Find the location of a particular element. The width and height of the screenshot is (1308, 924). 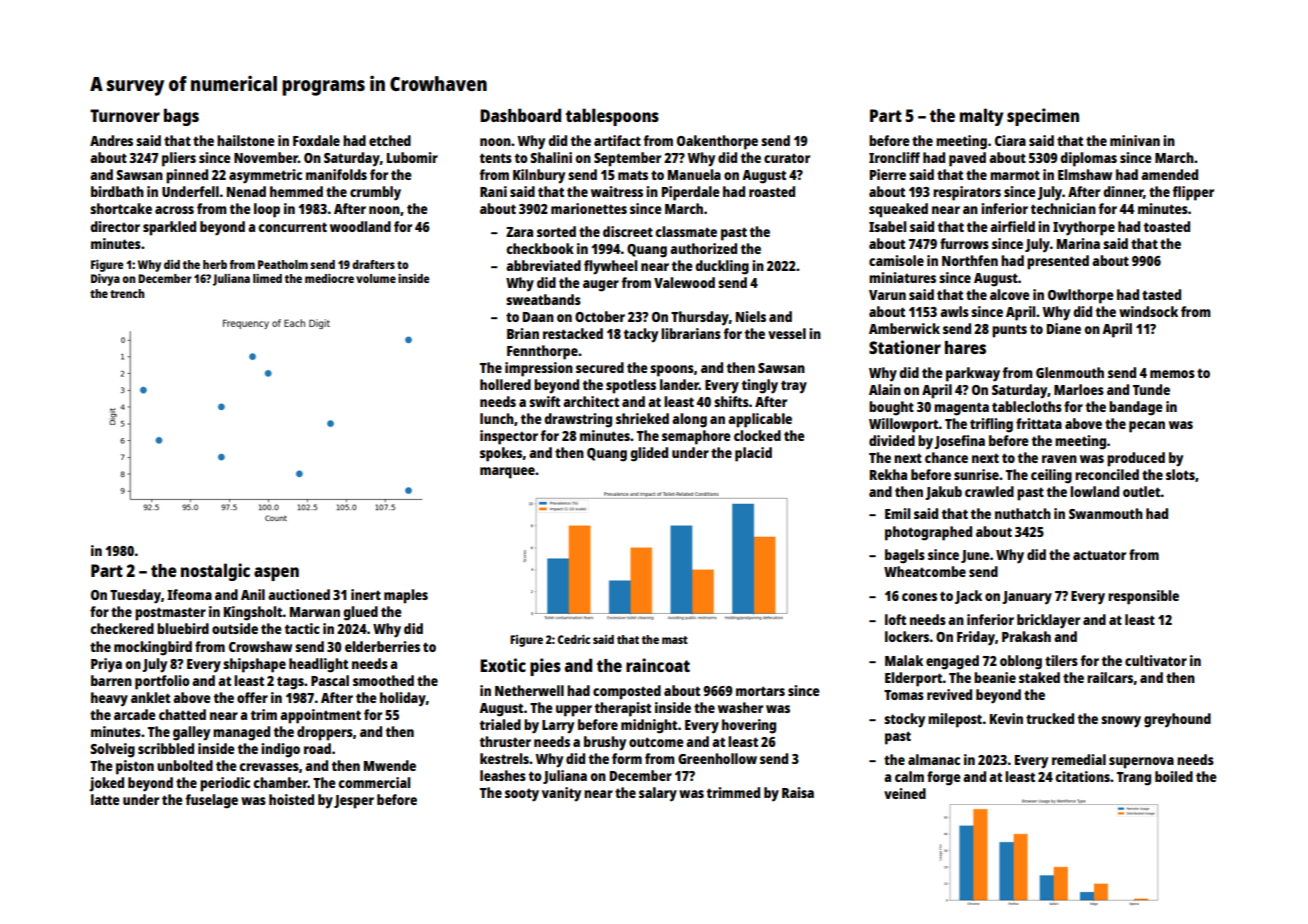

trench is located at coordinates (127, 293).
